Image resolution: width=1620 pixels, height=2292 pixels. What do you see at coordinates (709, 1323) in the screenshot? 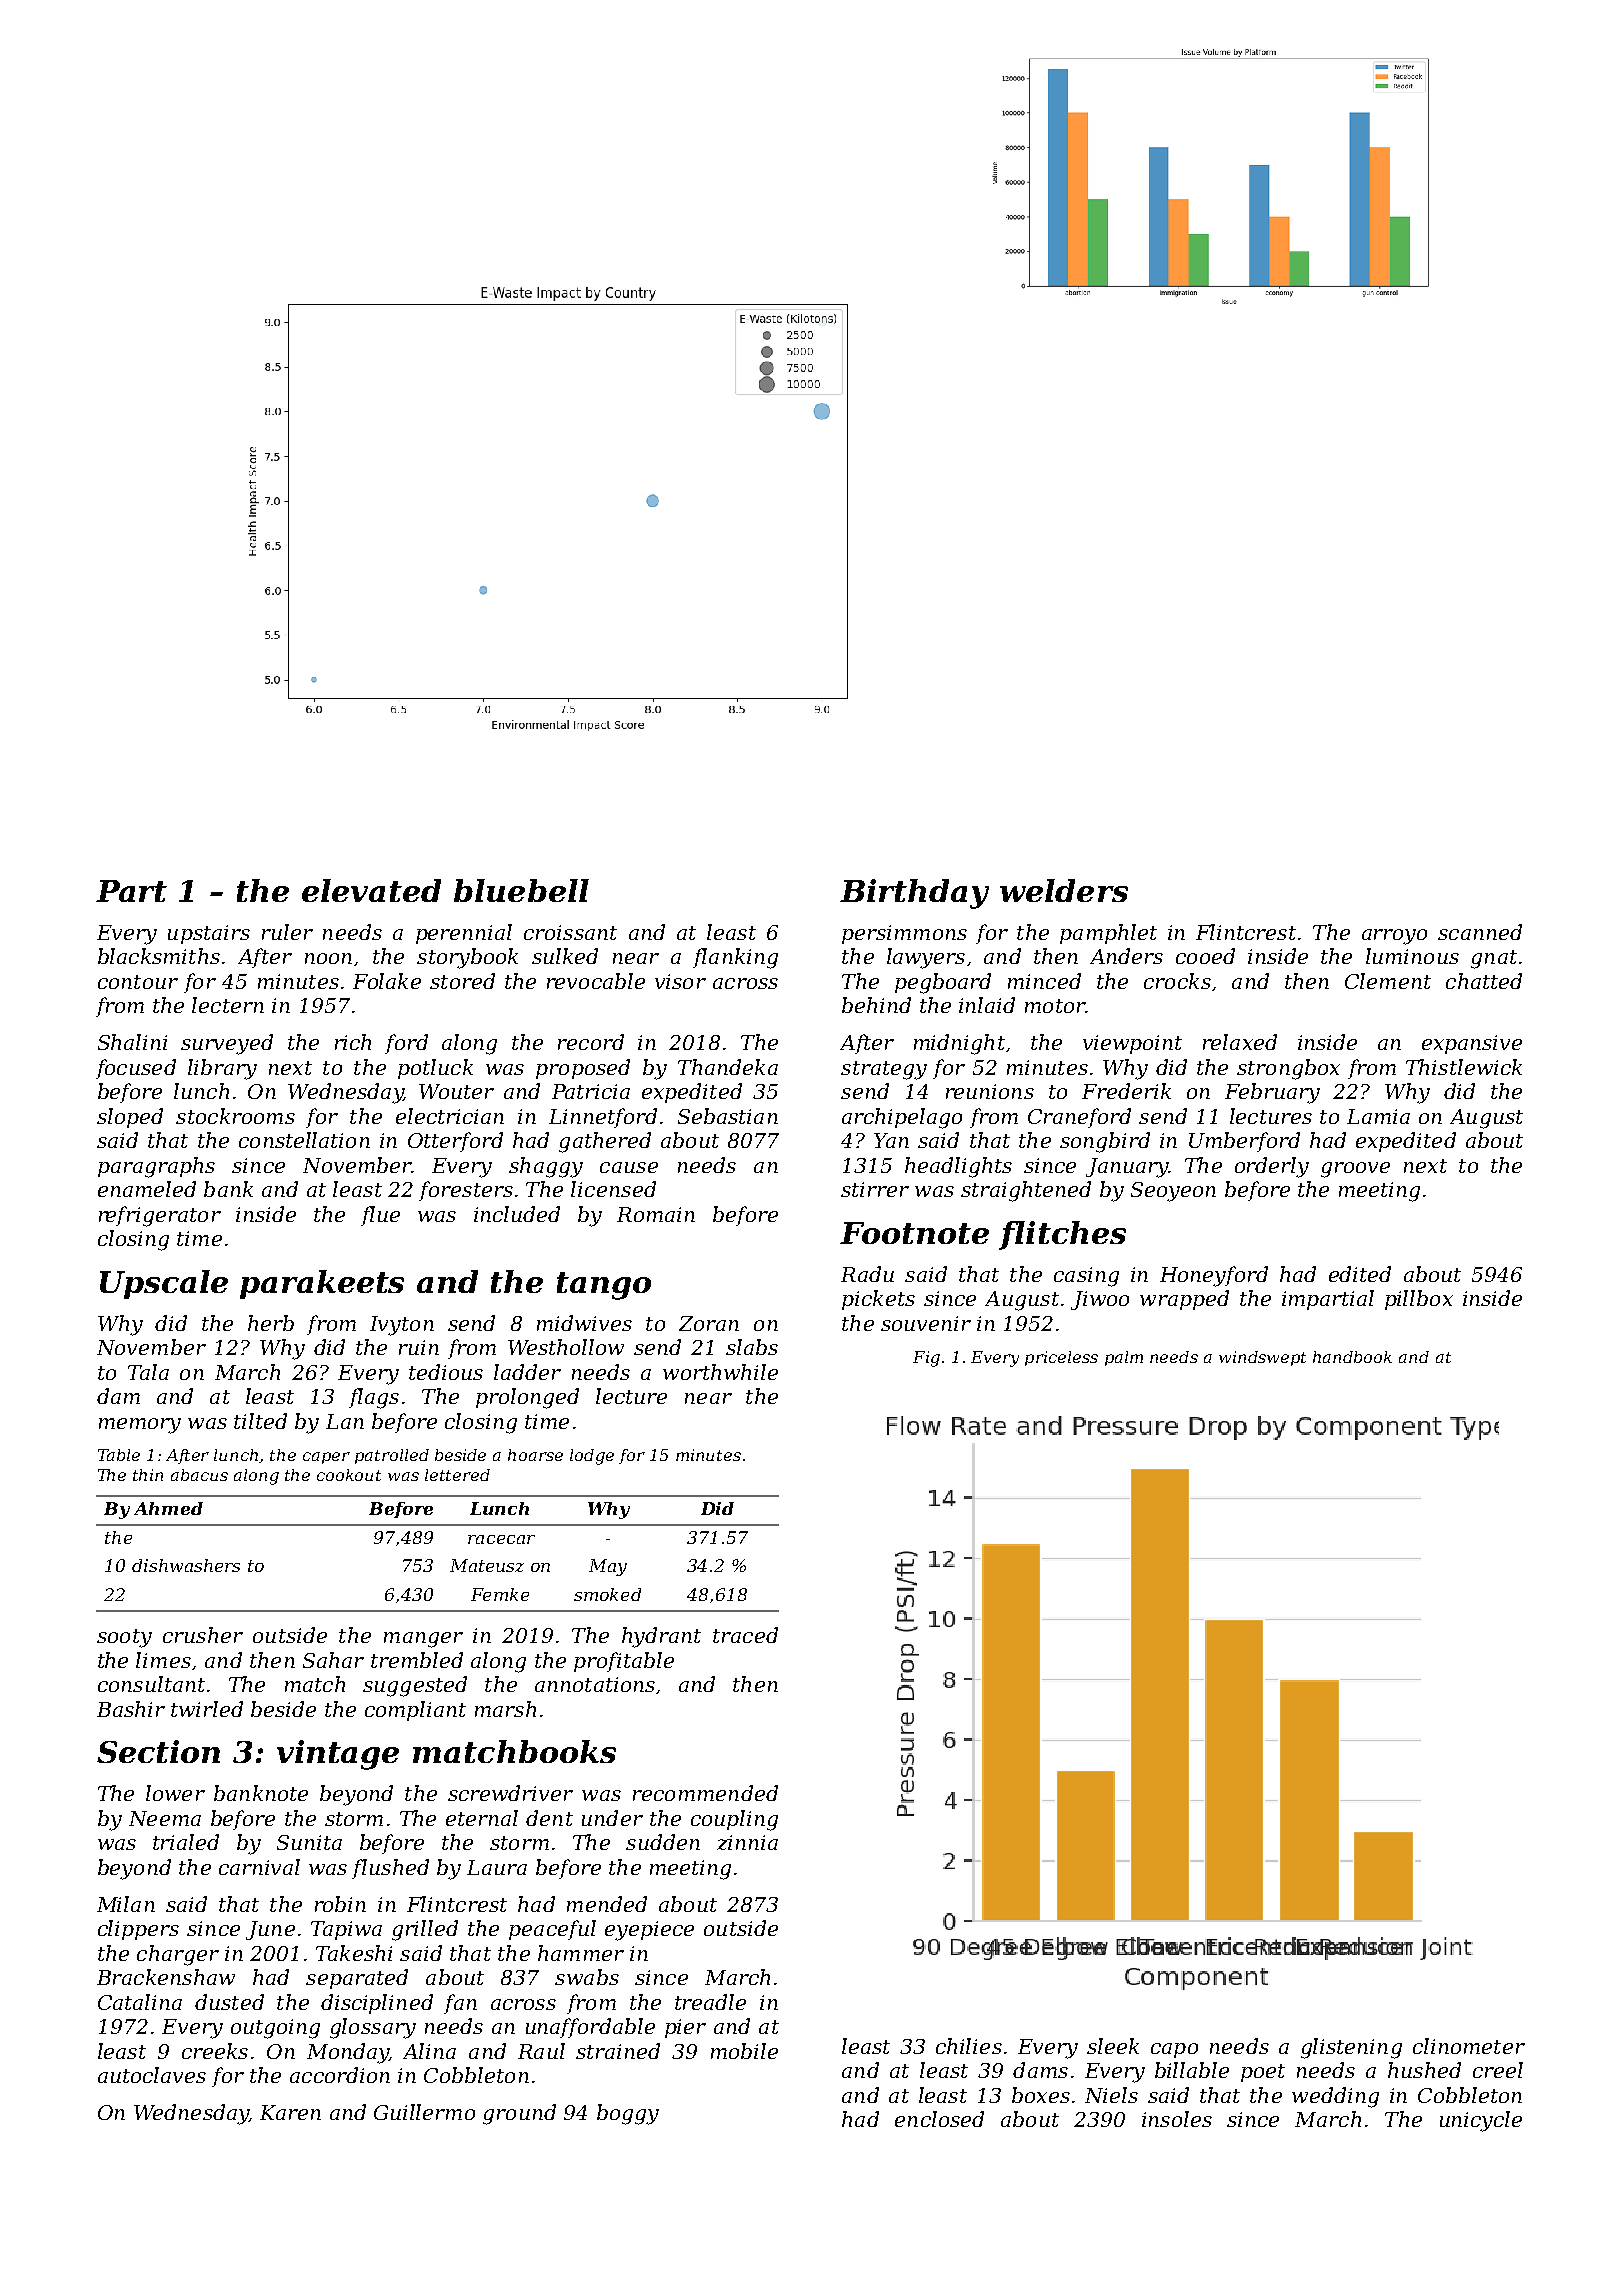
I see `Zoran` at bounding box center [709, 1323].
